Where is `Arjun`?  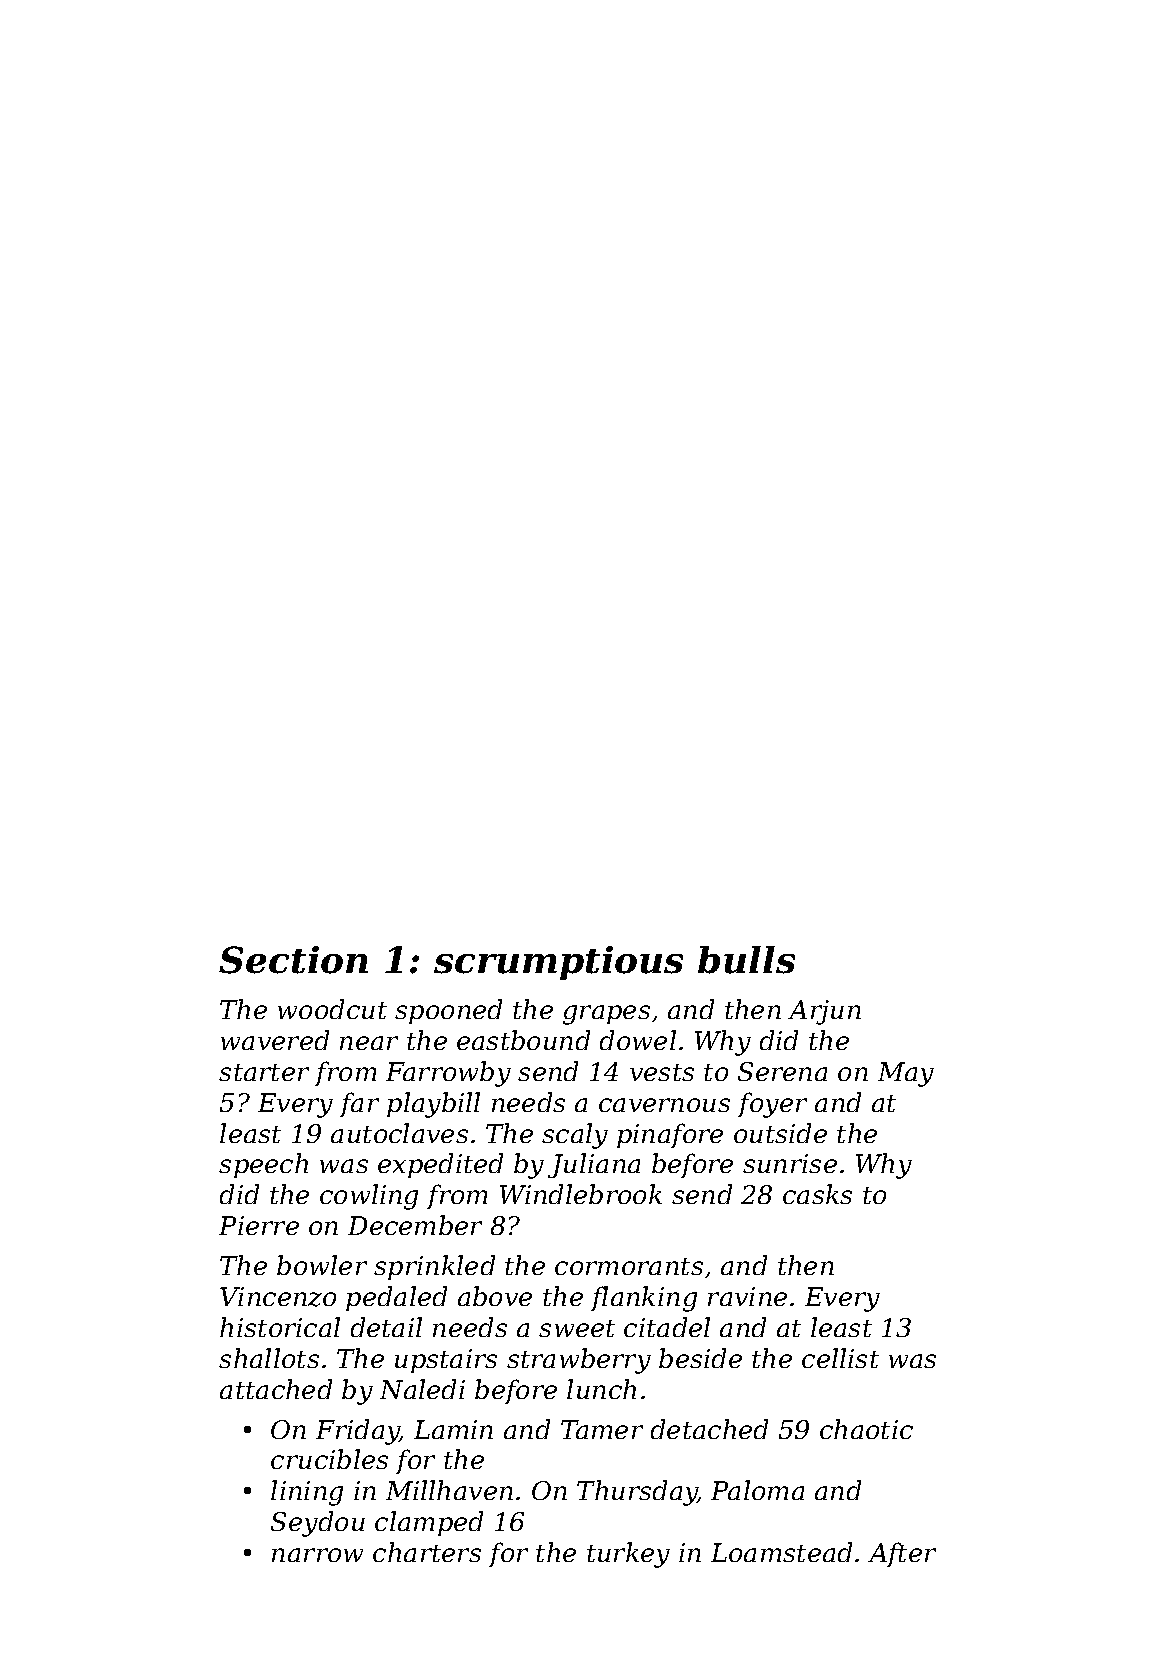
Arjun is located at coordinates (824, 1012).
